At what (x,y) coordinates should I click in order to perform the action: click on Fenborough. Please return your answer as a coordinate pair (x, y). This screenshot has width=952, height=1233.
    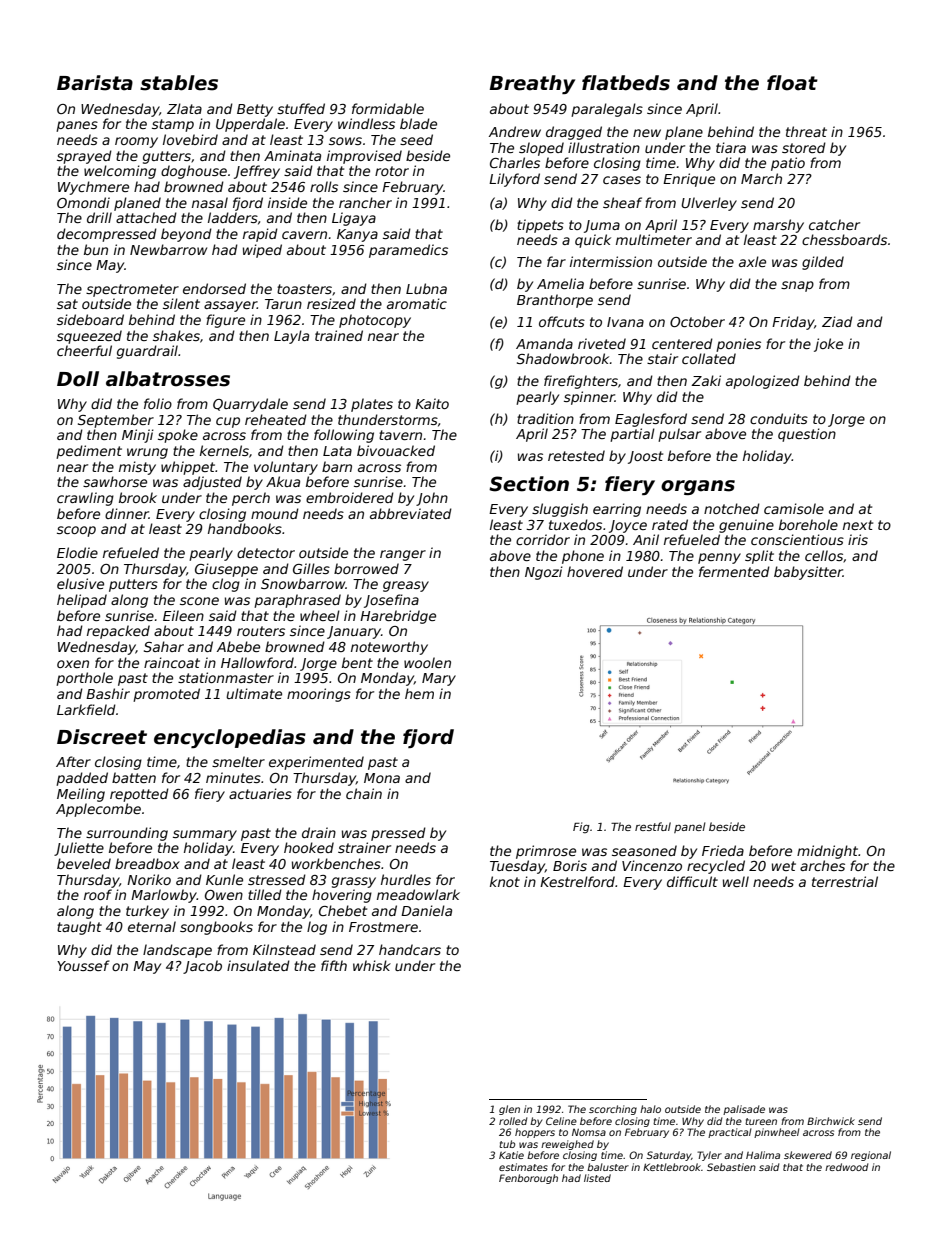
    Looking at the image, I should click on (528, 1179).
